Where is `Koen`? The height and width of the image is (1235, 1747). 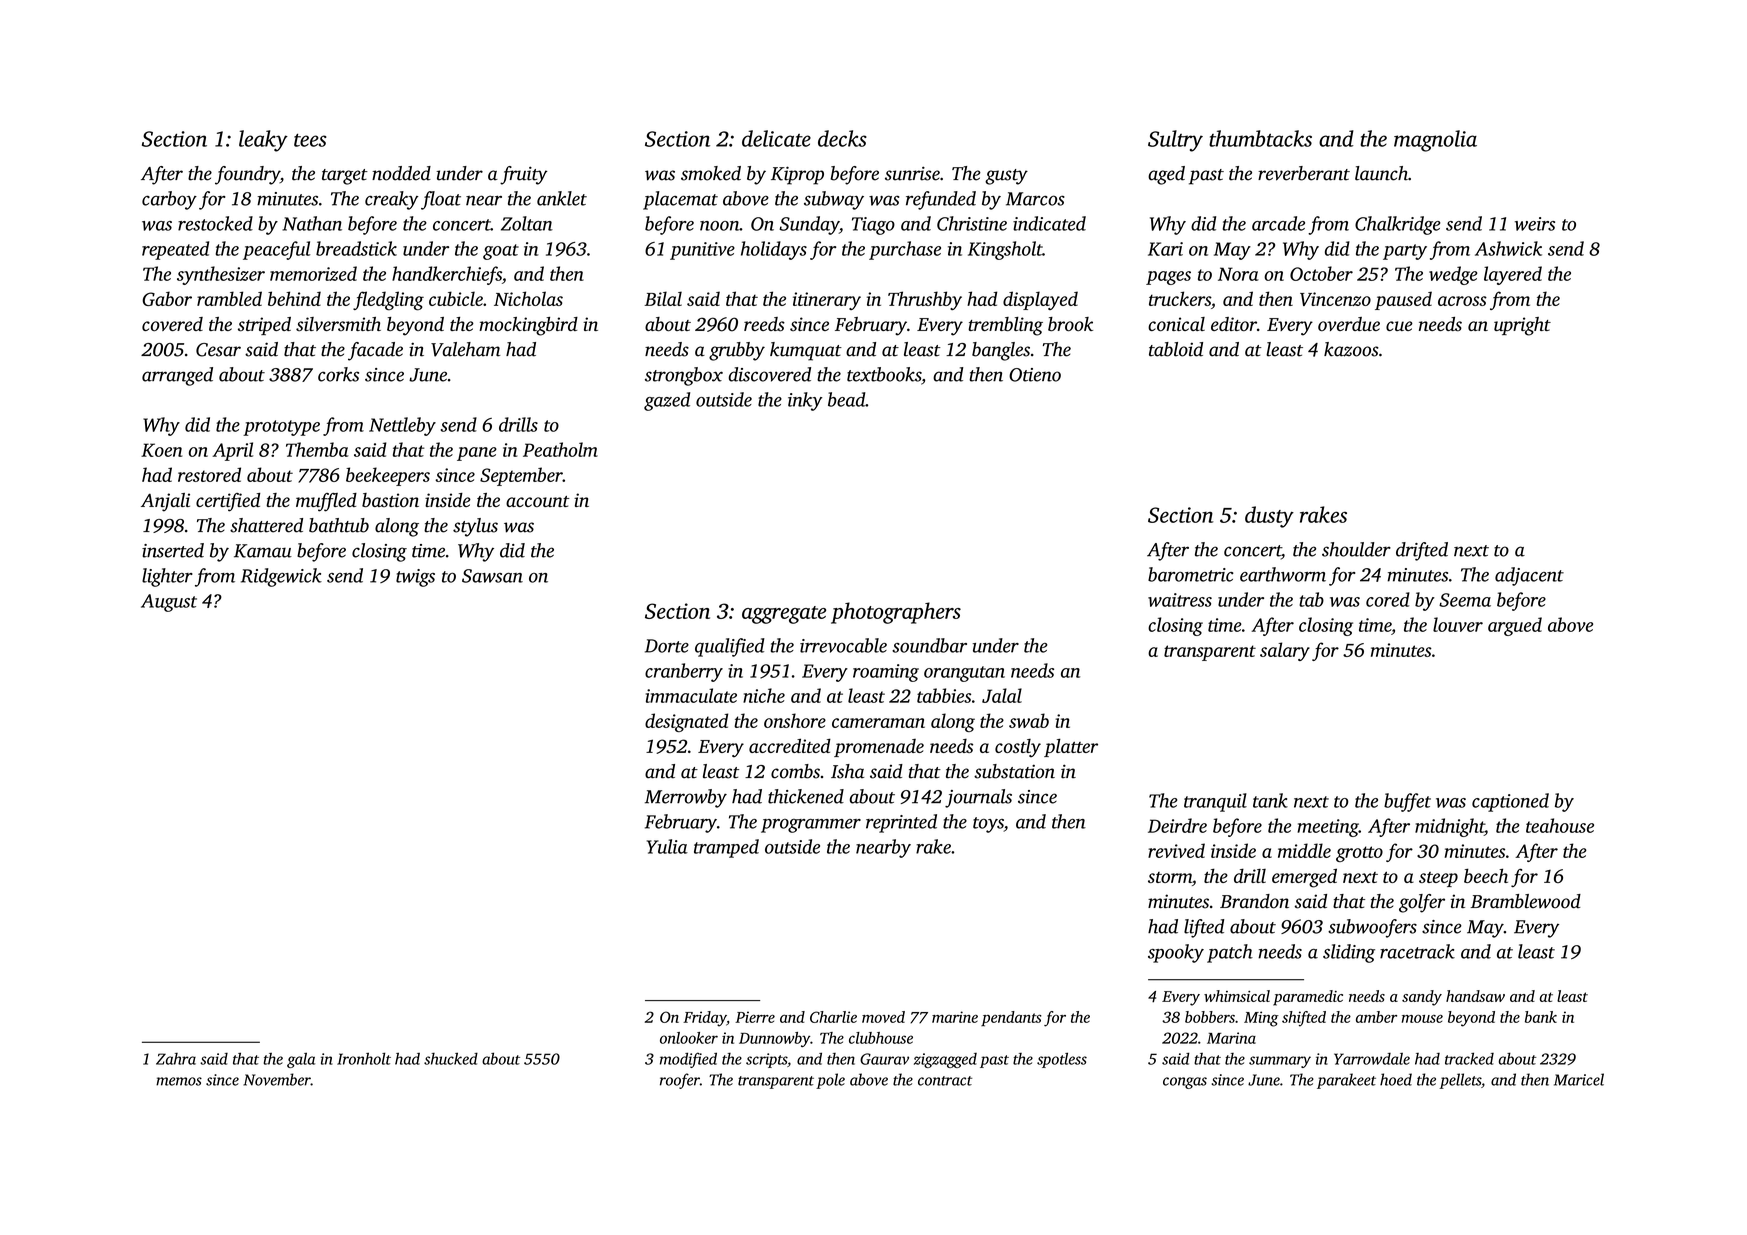
Koen is located at coordinates (161, 450).
